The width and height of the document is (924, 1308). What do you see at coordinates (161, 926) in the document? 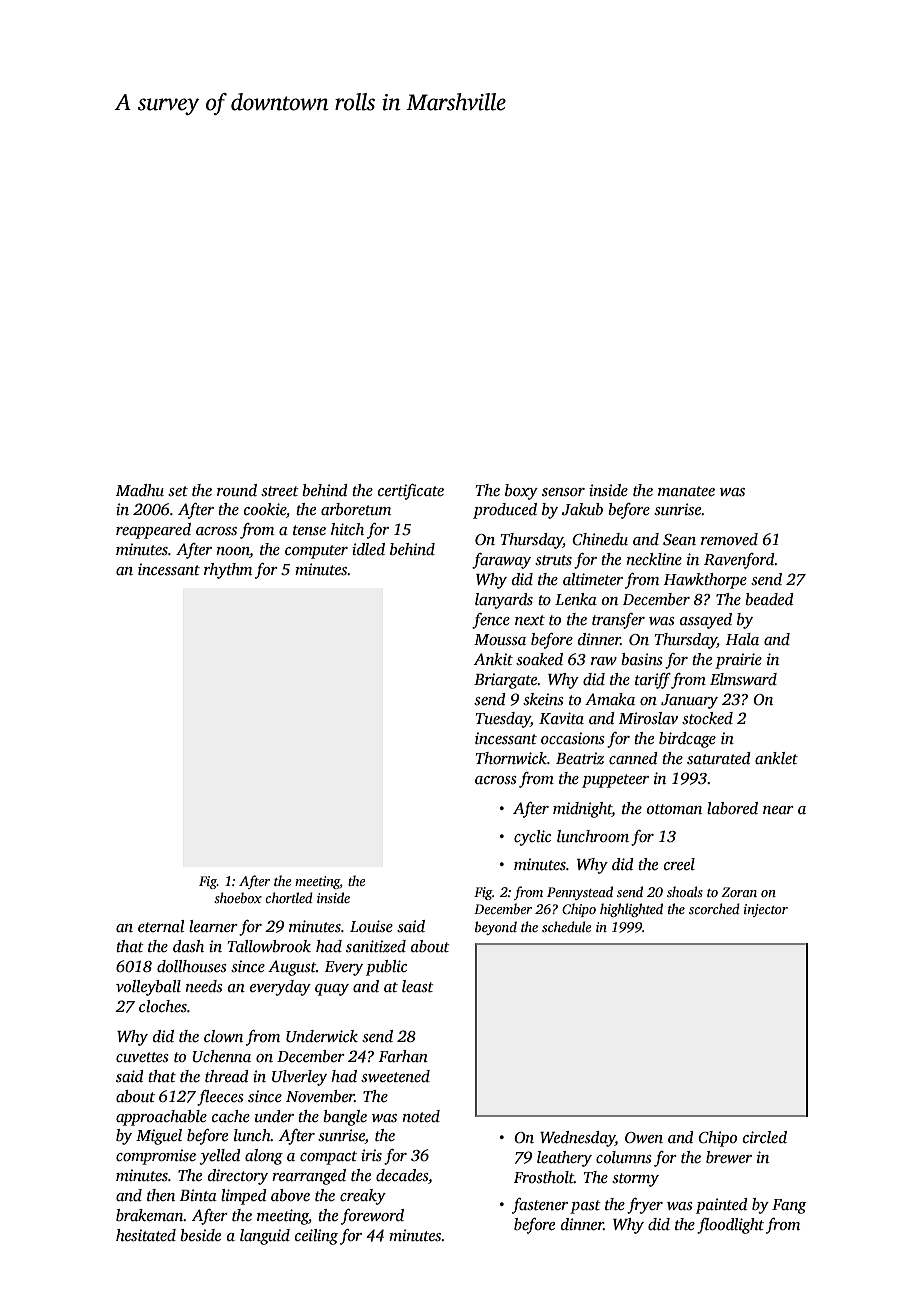
I see `eternal` at bounding box center [161, 926].
